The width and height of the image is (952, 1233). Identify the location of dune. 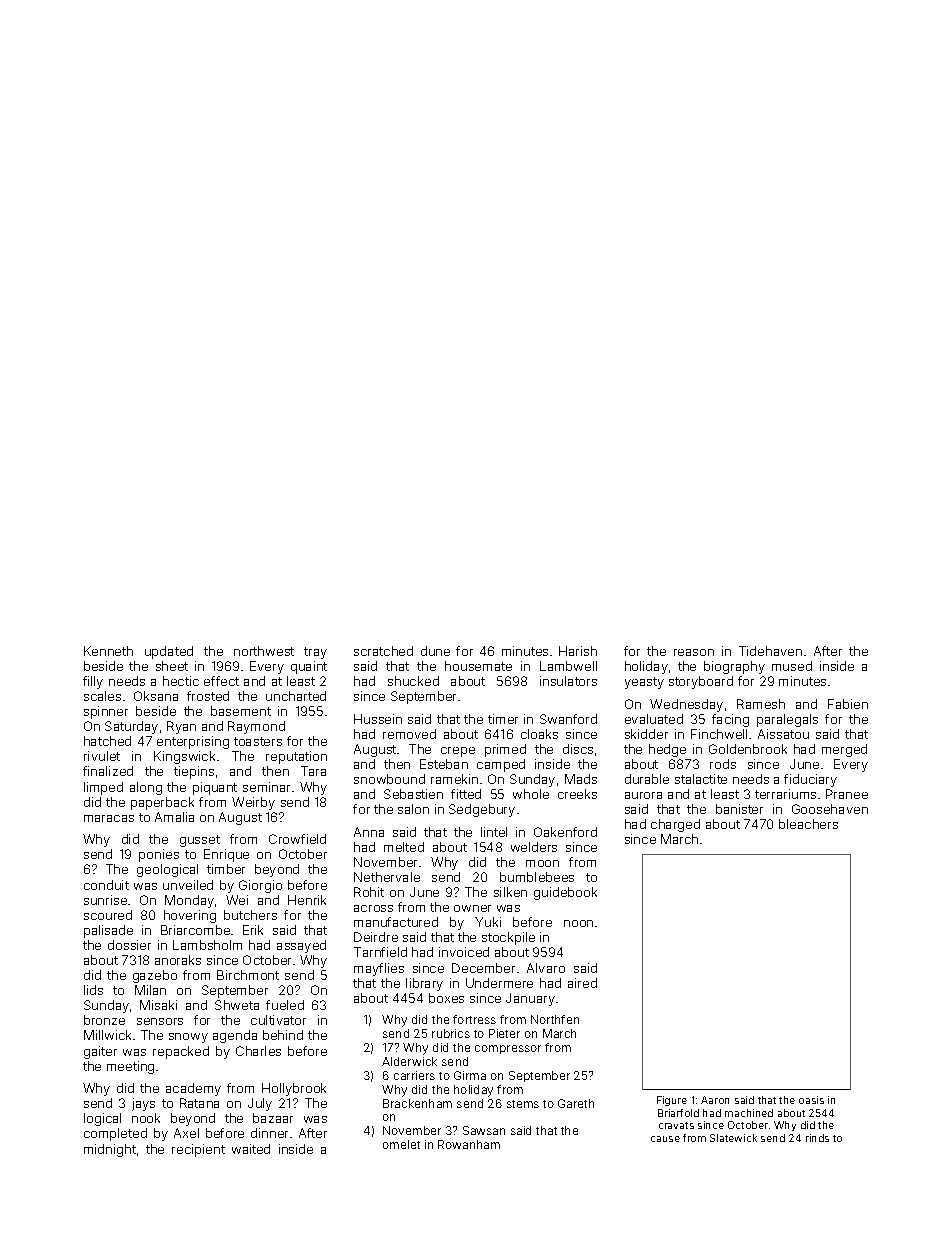
(435, 651).
